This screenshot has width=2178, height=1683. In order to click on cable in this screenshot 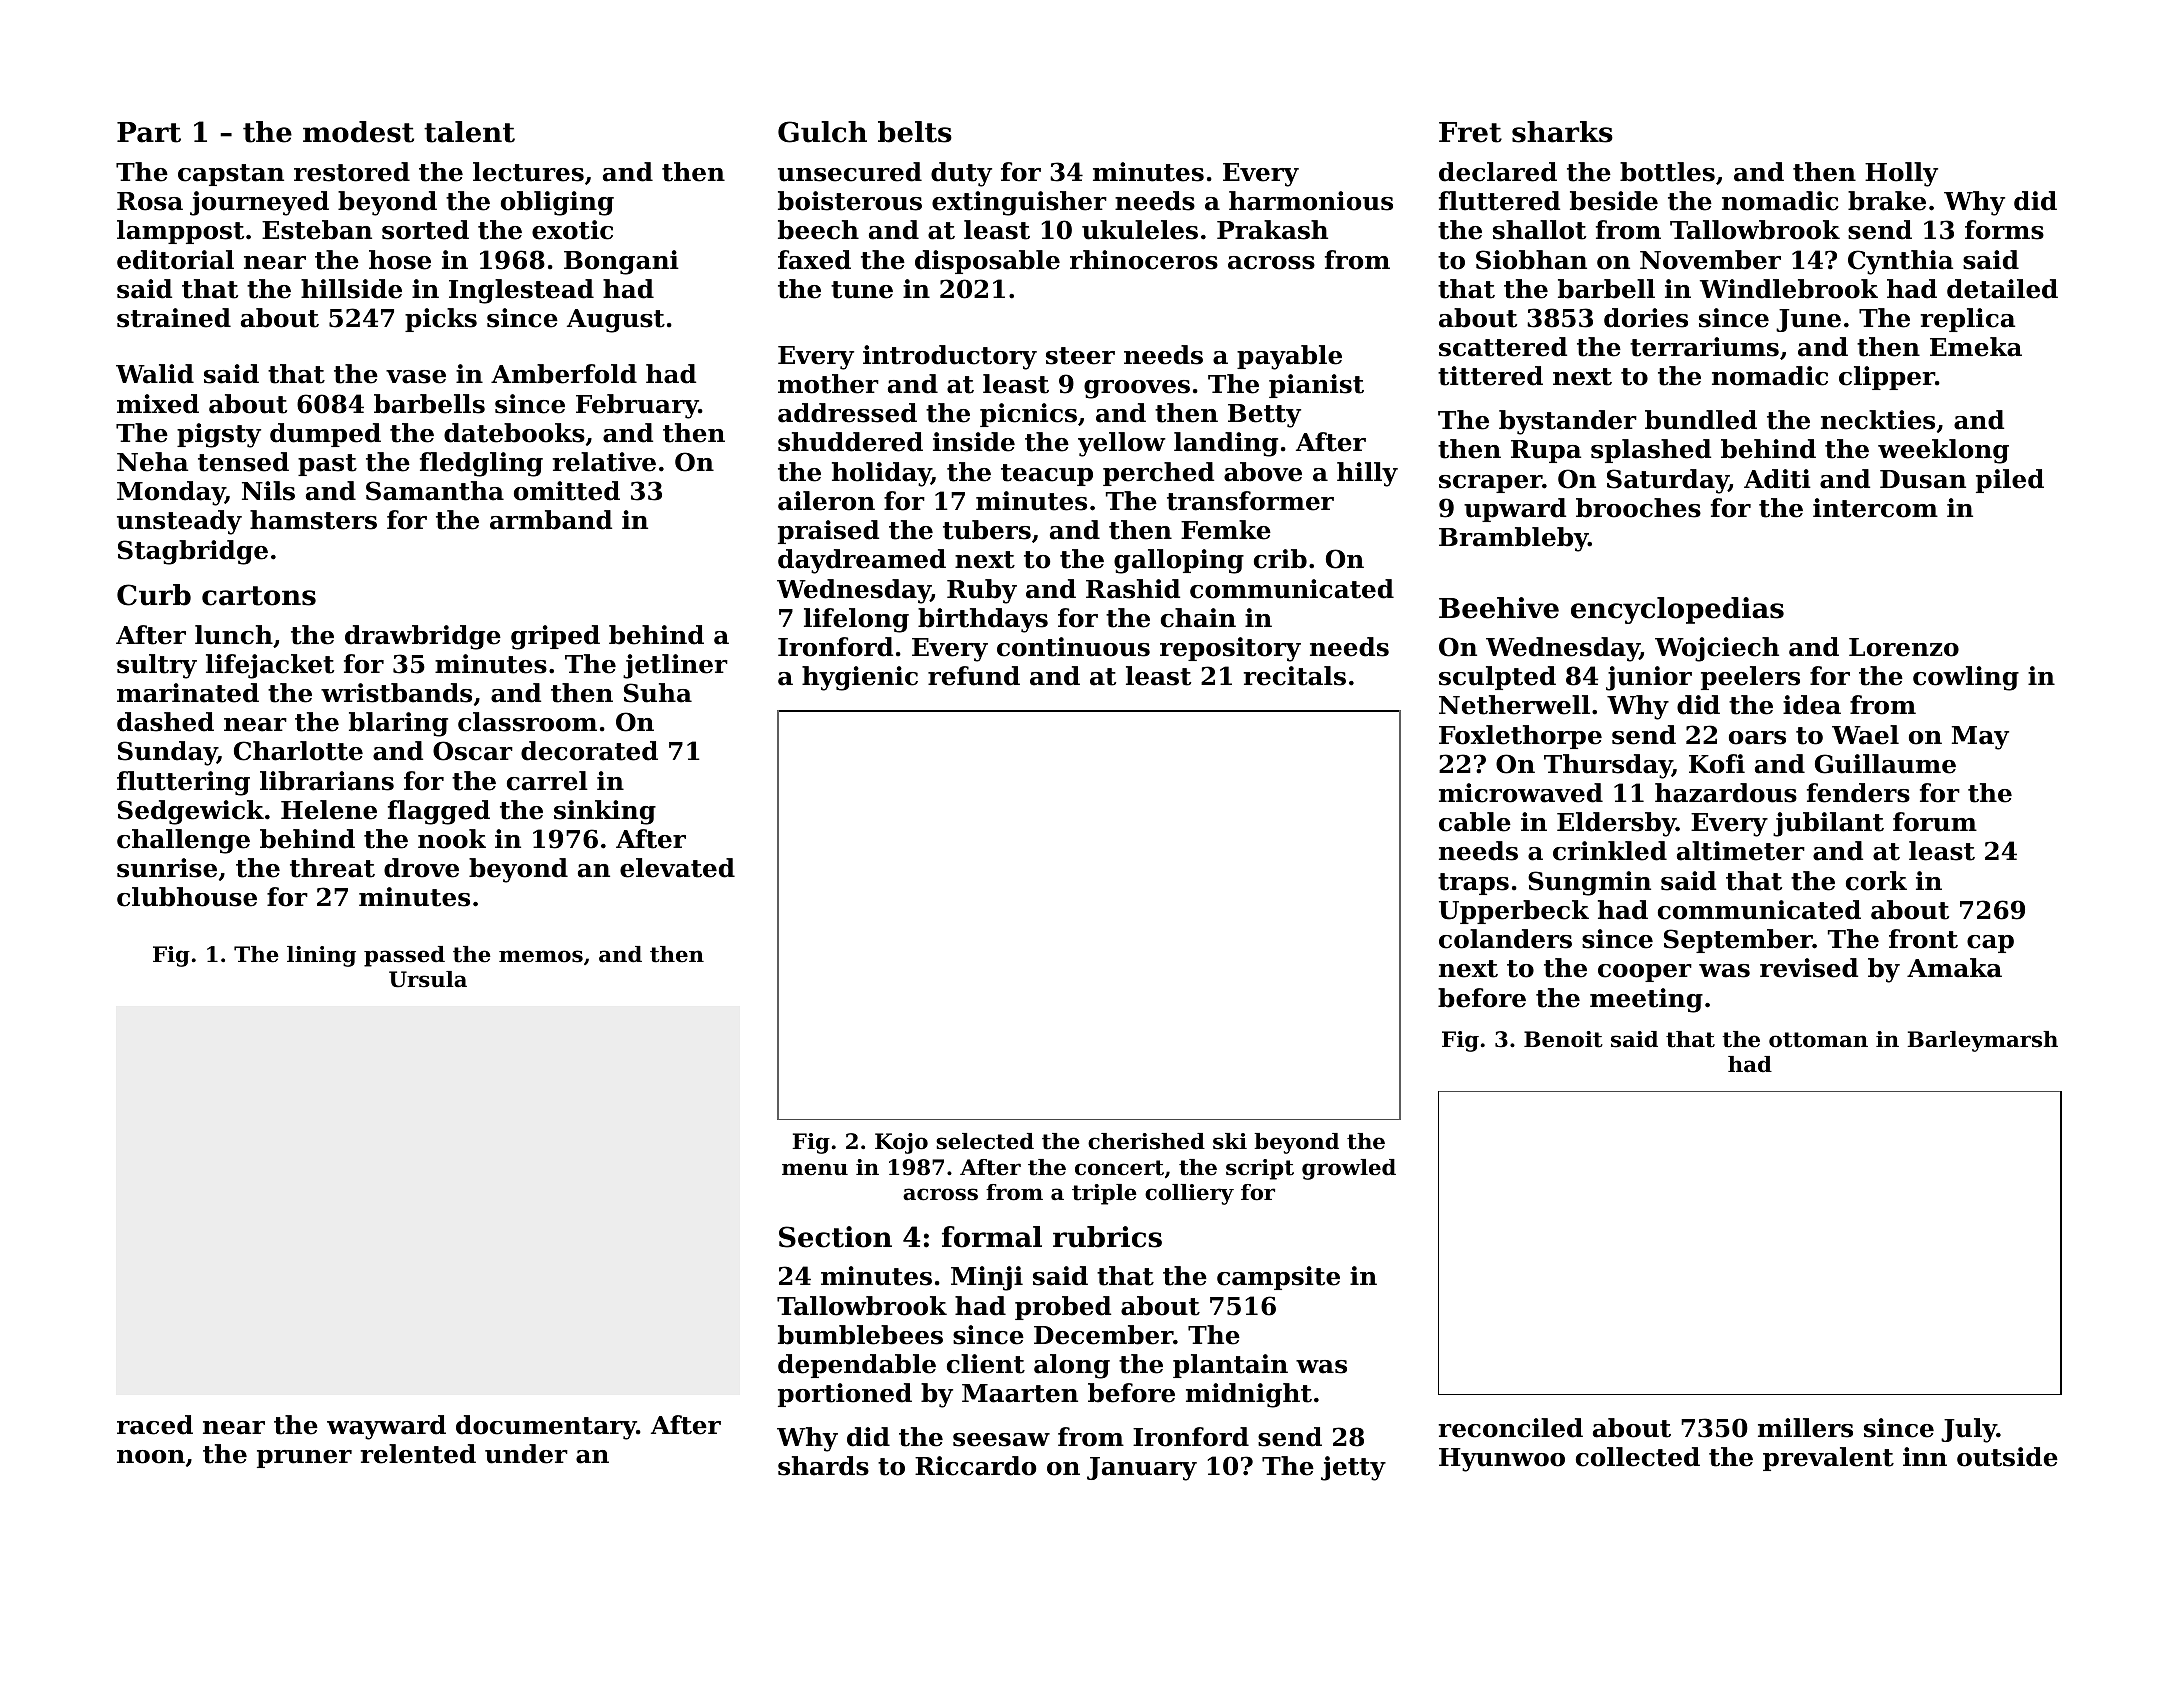, I will do `click(1475, 822)`.
